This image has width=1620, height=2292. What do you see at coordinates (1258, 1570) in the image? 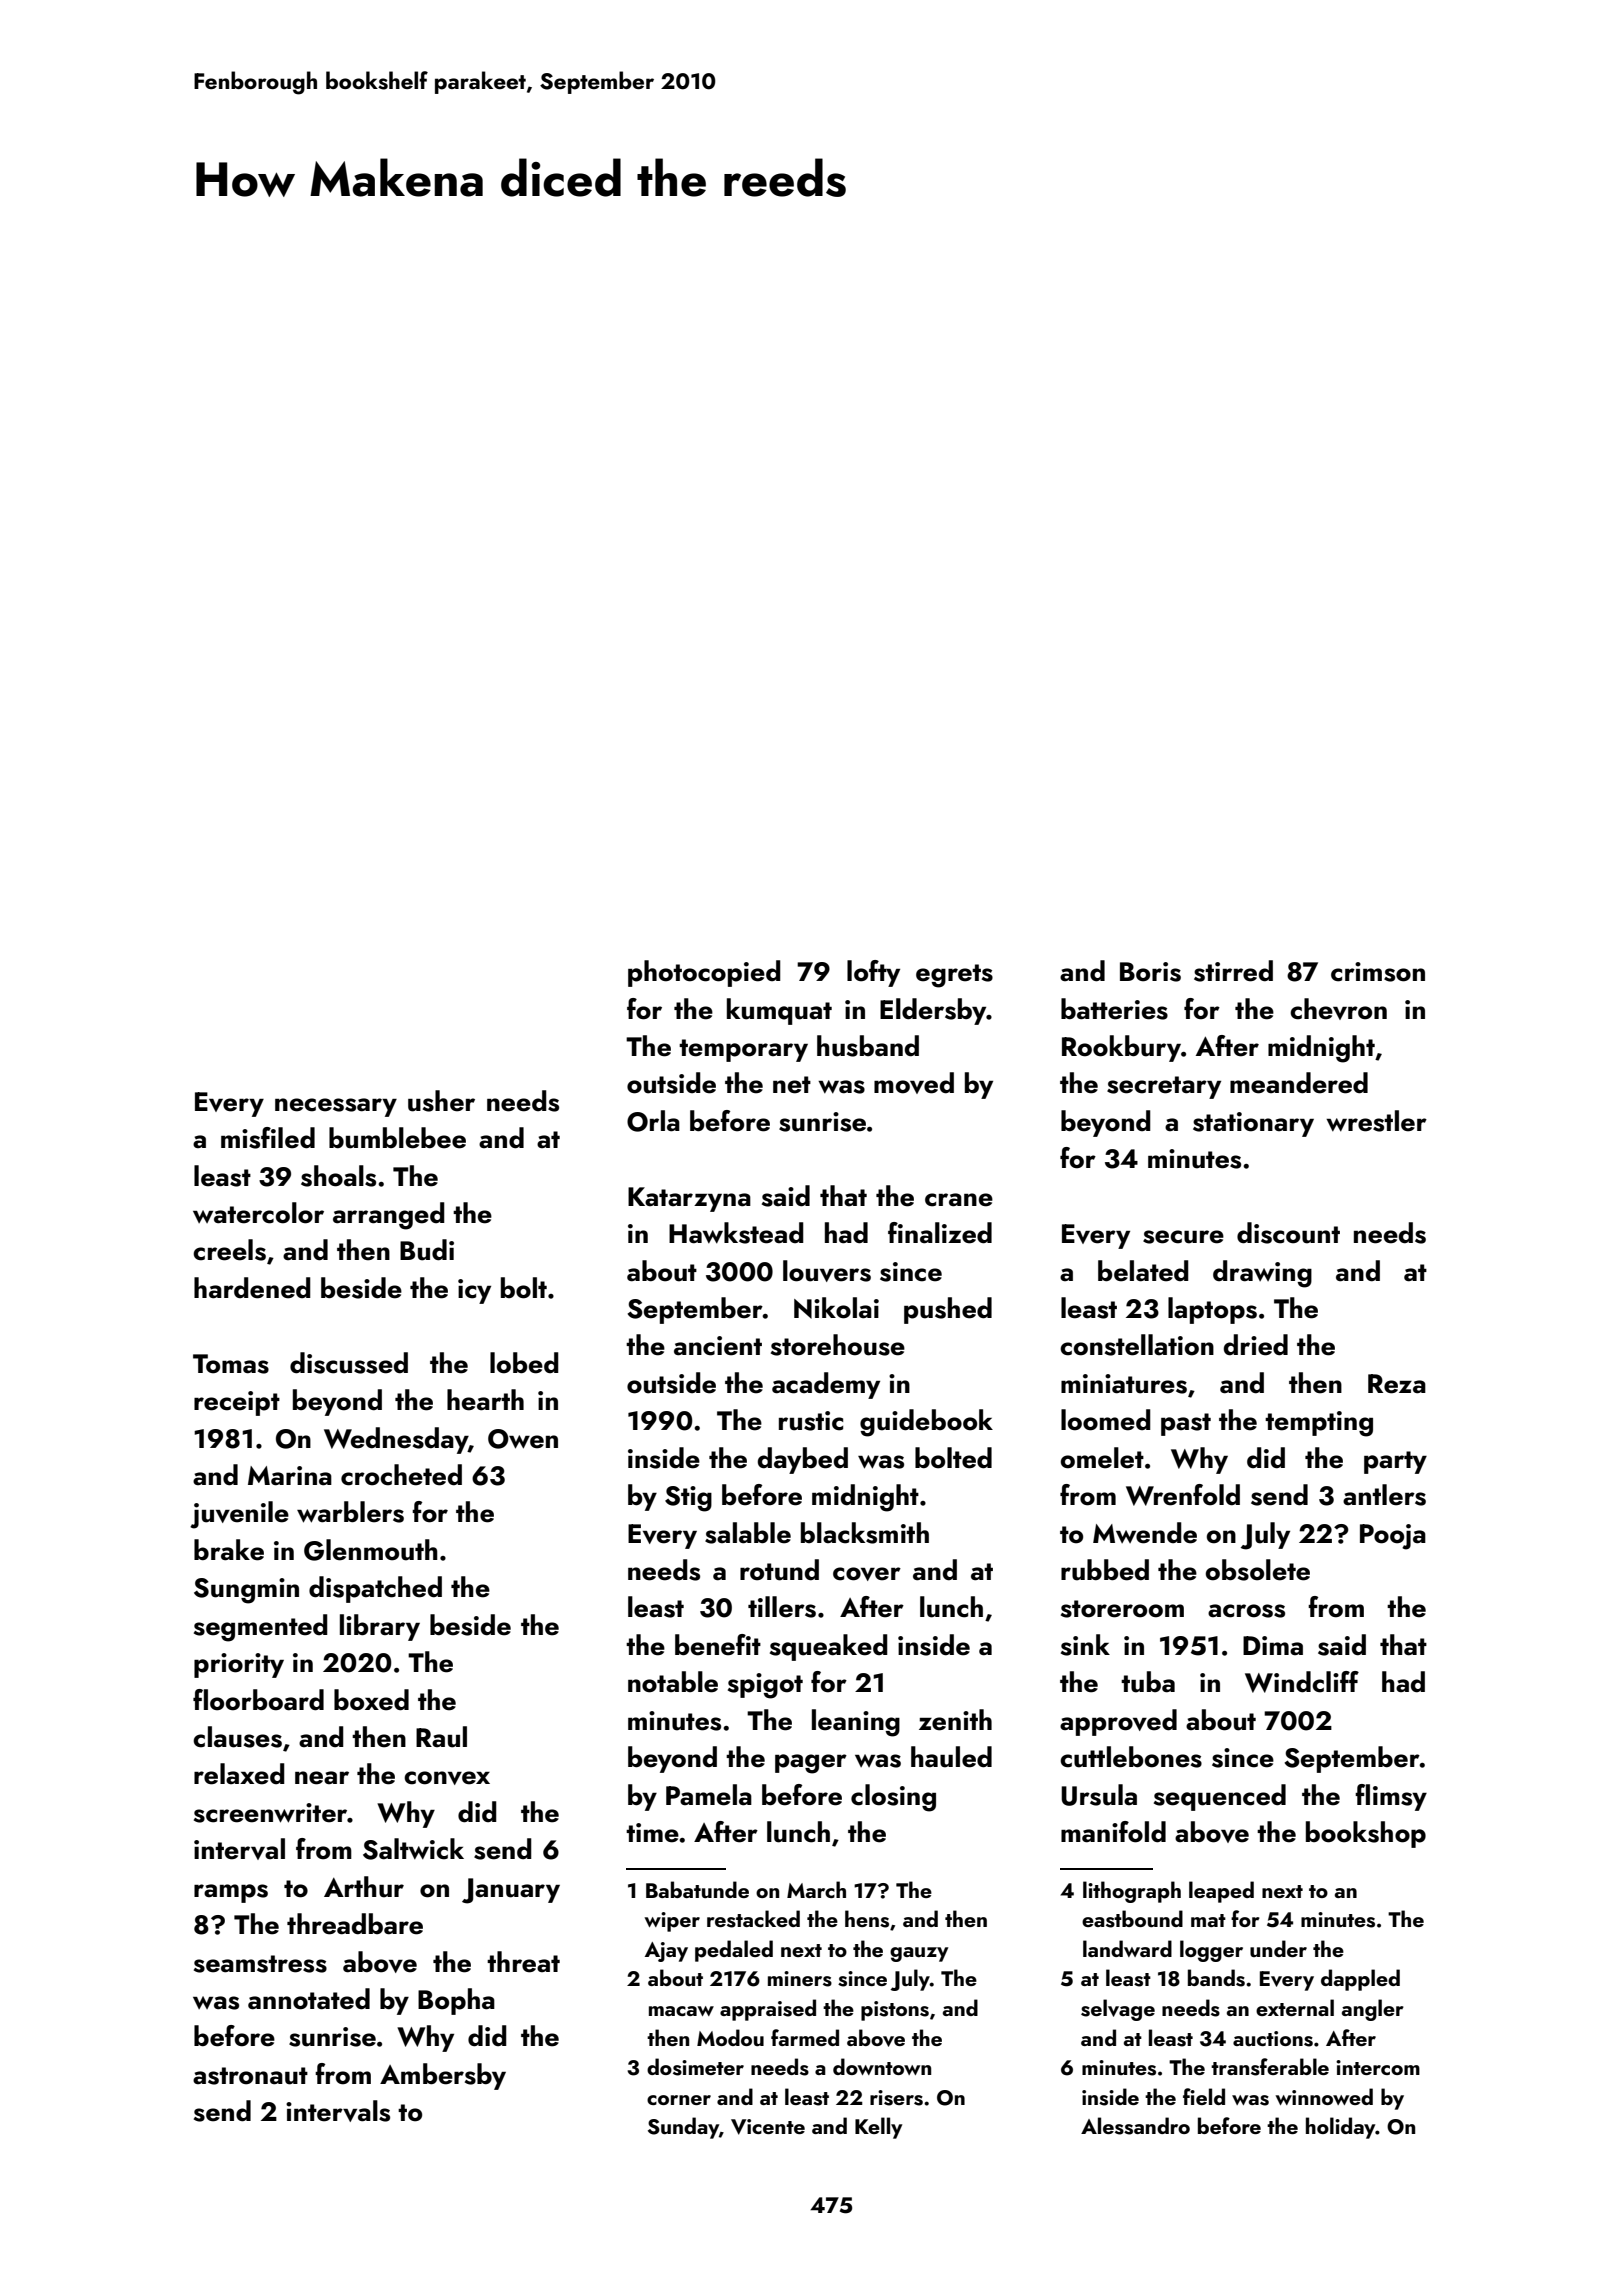
I see `obsolete` at bounding box center [1258, 1570].
